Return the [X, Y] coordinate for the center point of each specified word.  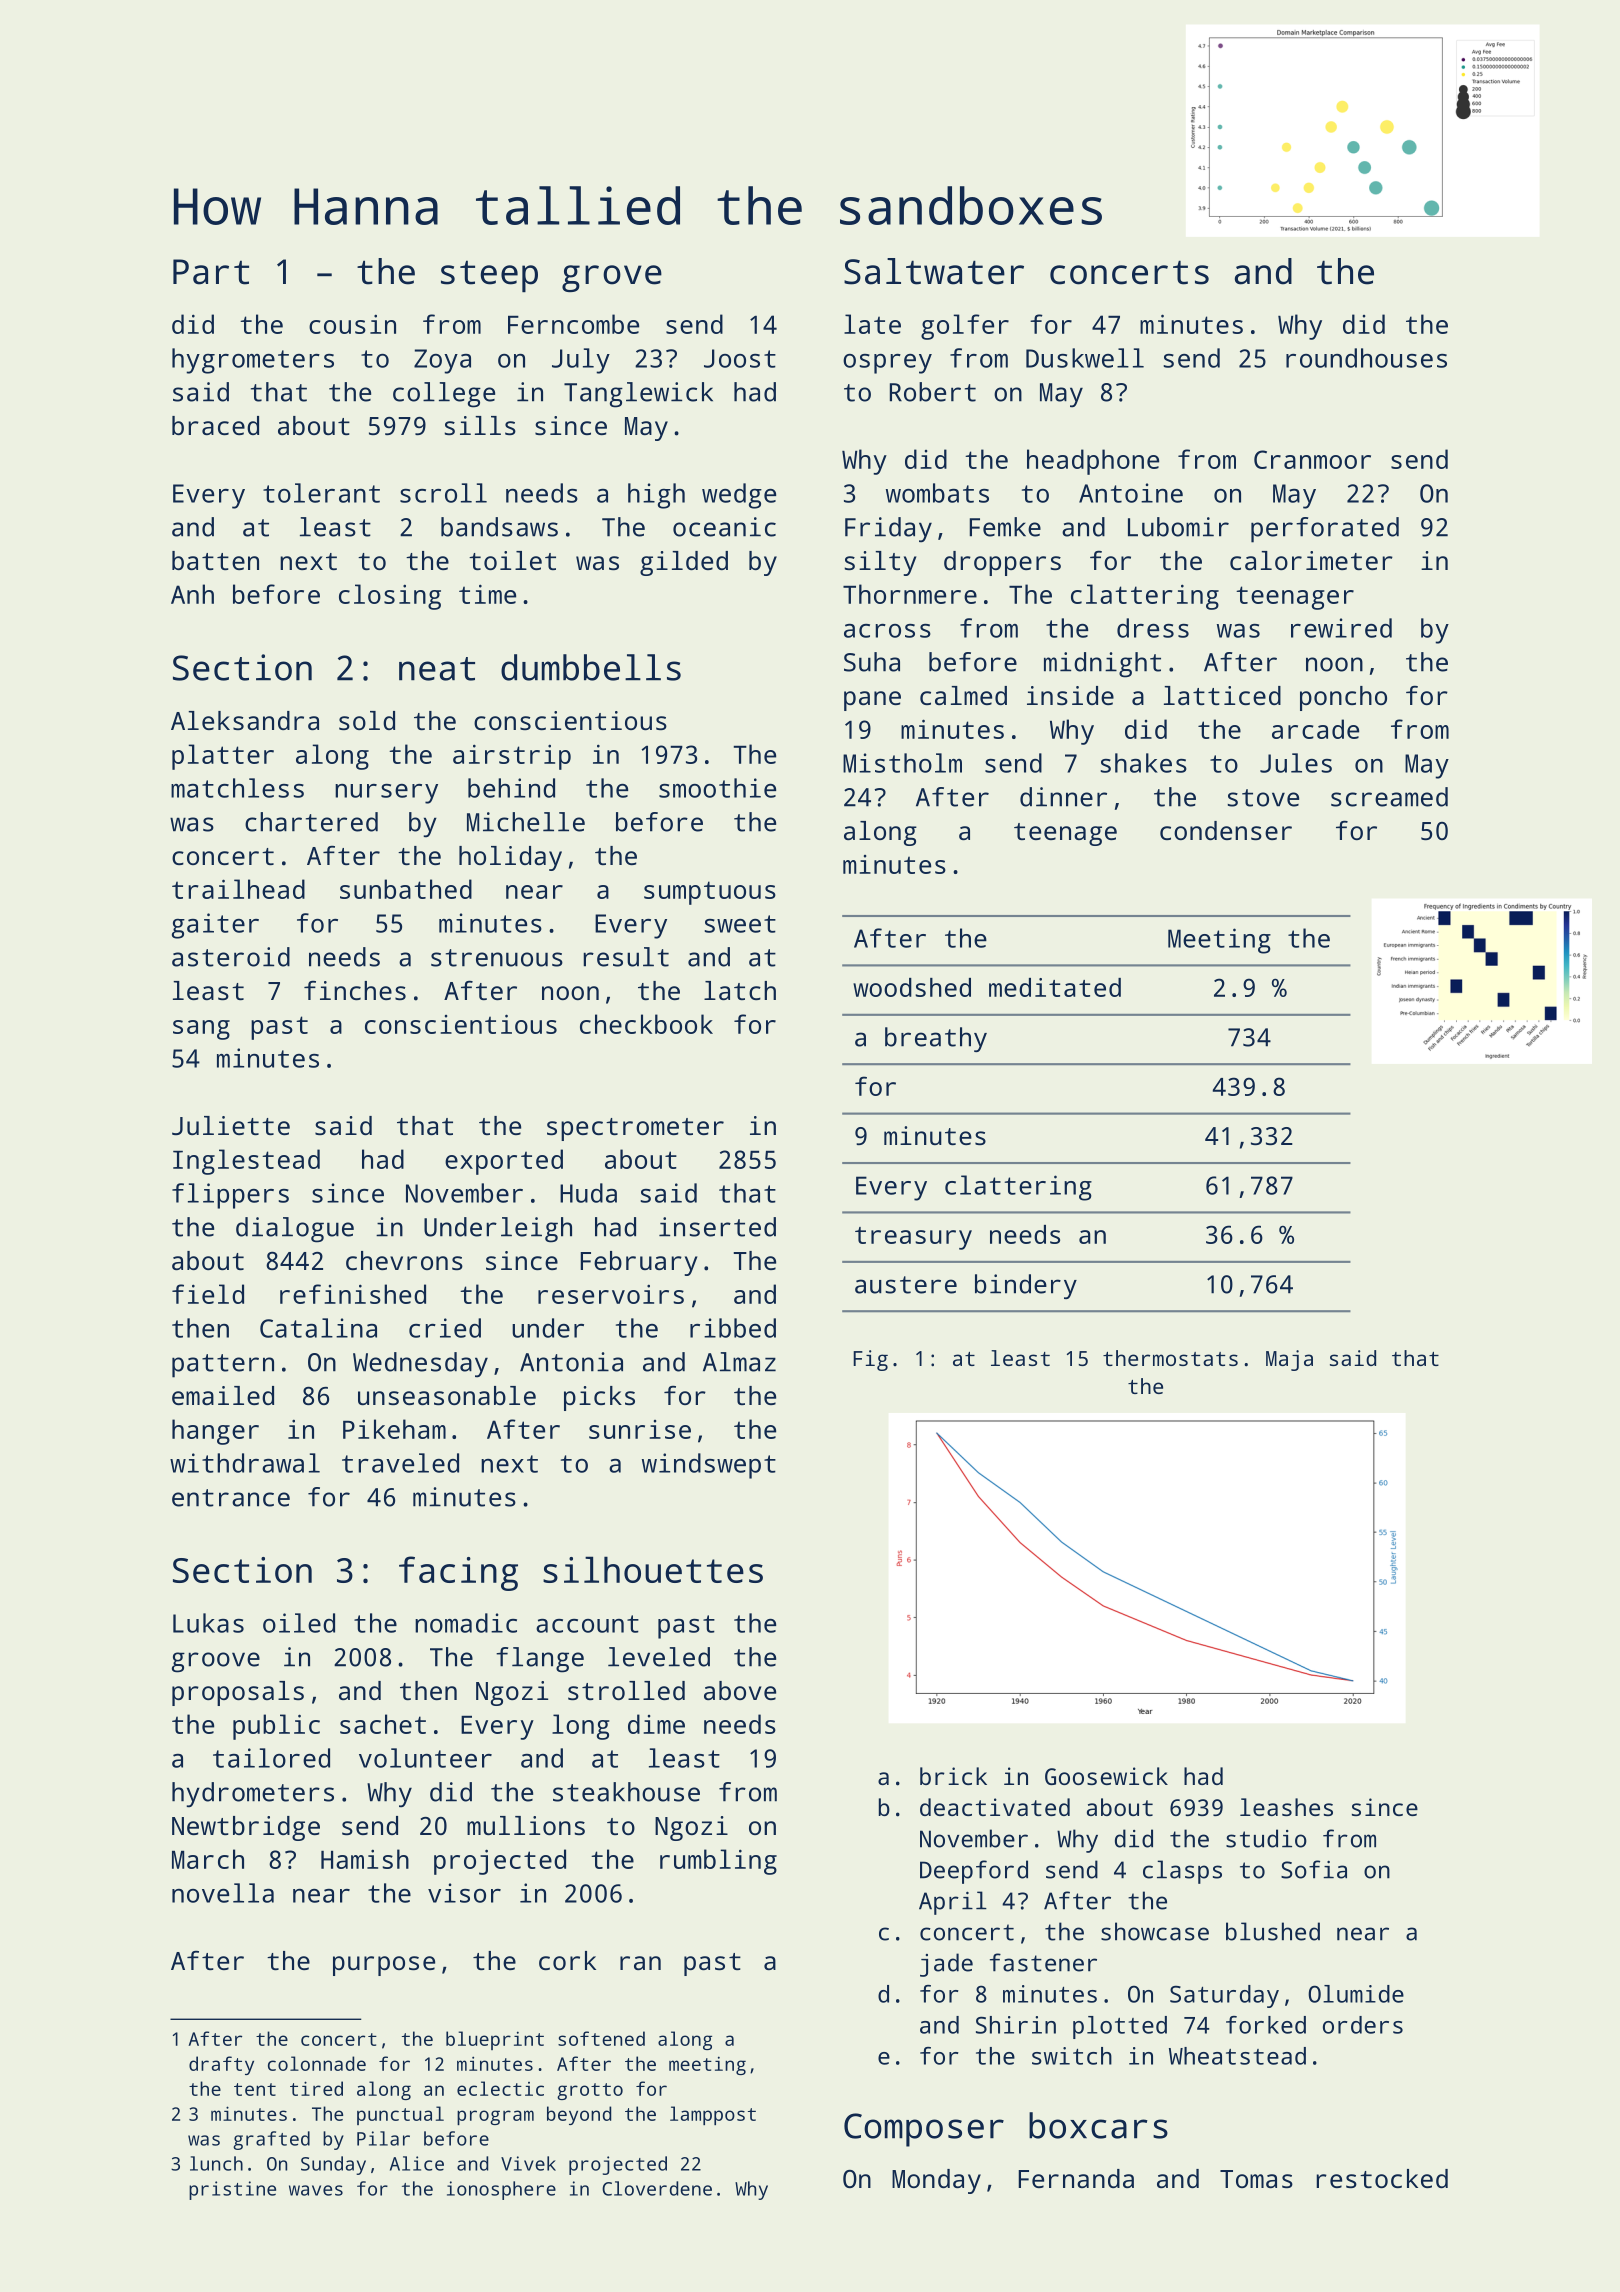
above [740, 1690]
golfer [965, 327]
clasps [1182, 1872]
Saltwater [934, 271]
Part [211, 272]
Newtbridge [246, 1828]
